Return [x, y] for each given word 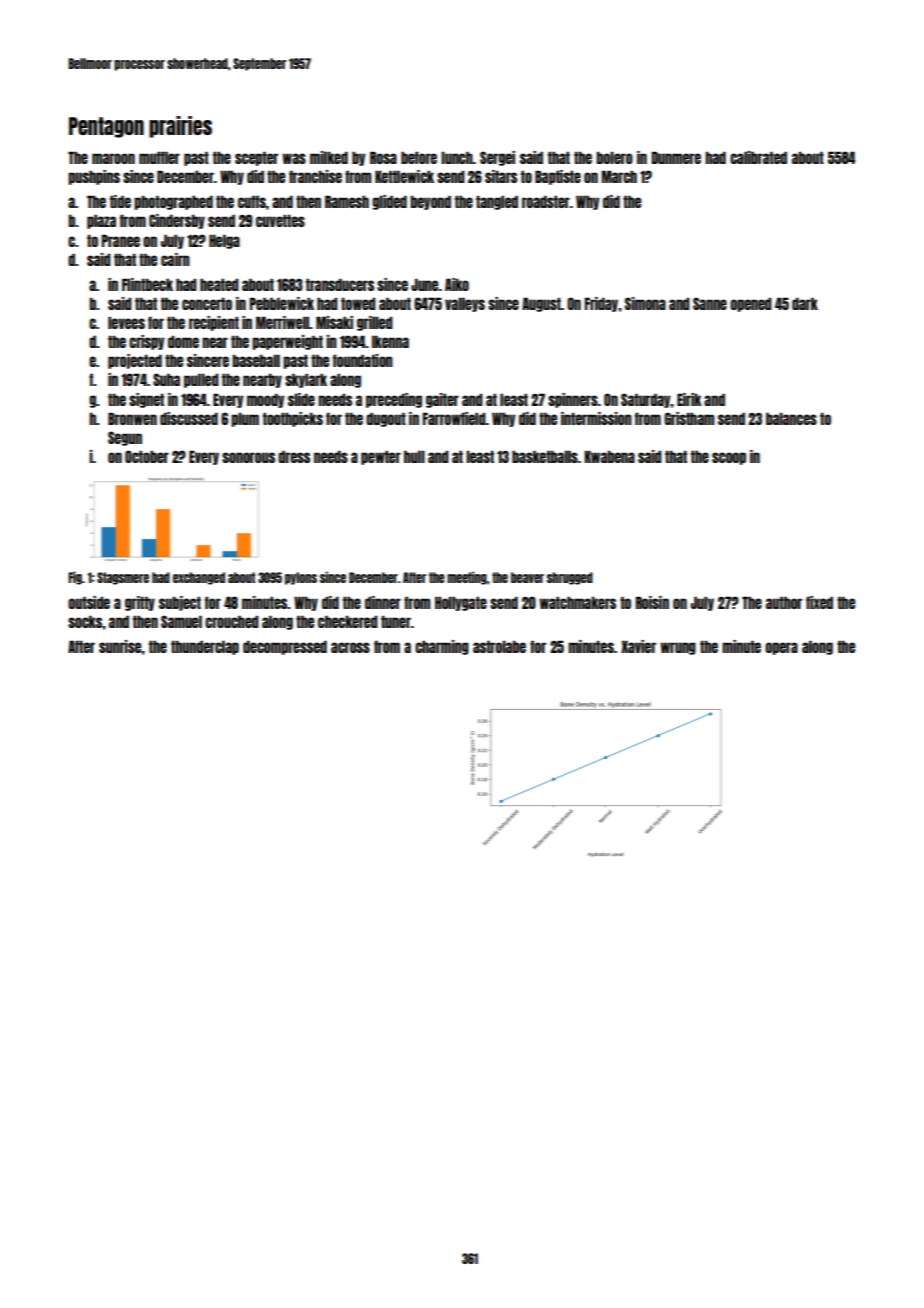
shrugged [570, 578]
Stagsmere [123, 578]
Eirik [689, 399]
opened [751, 304]
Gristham [689, 418]
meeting [467, 578]
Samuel [181, 621]
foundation [363, 360]
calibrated [758, 157]
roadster [546, 201]
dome [183, 341]
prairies [180, 127]
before [419, 157]
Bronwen [132, 418]
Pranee [121, 240]
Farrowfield [454, 418]
